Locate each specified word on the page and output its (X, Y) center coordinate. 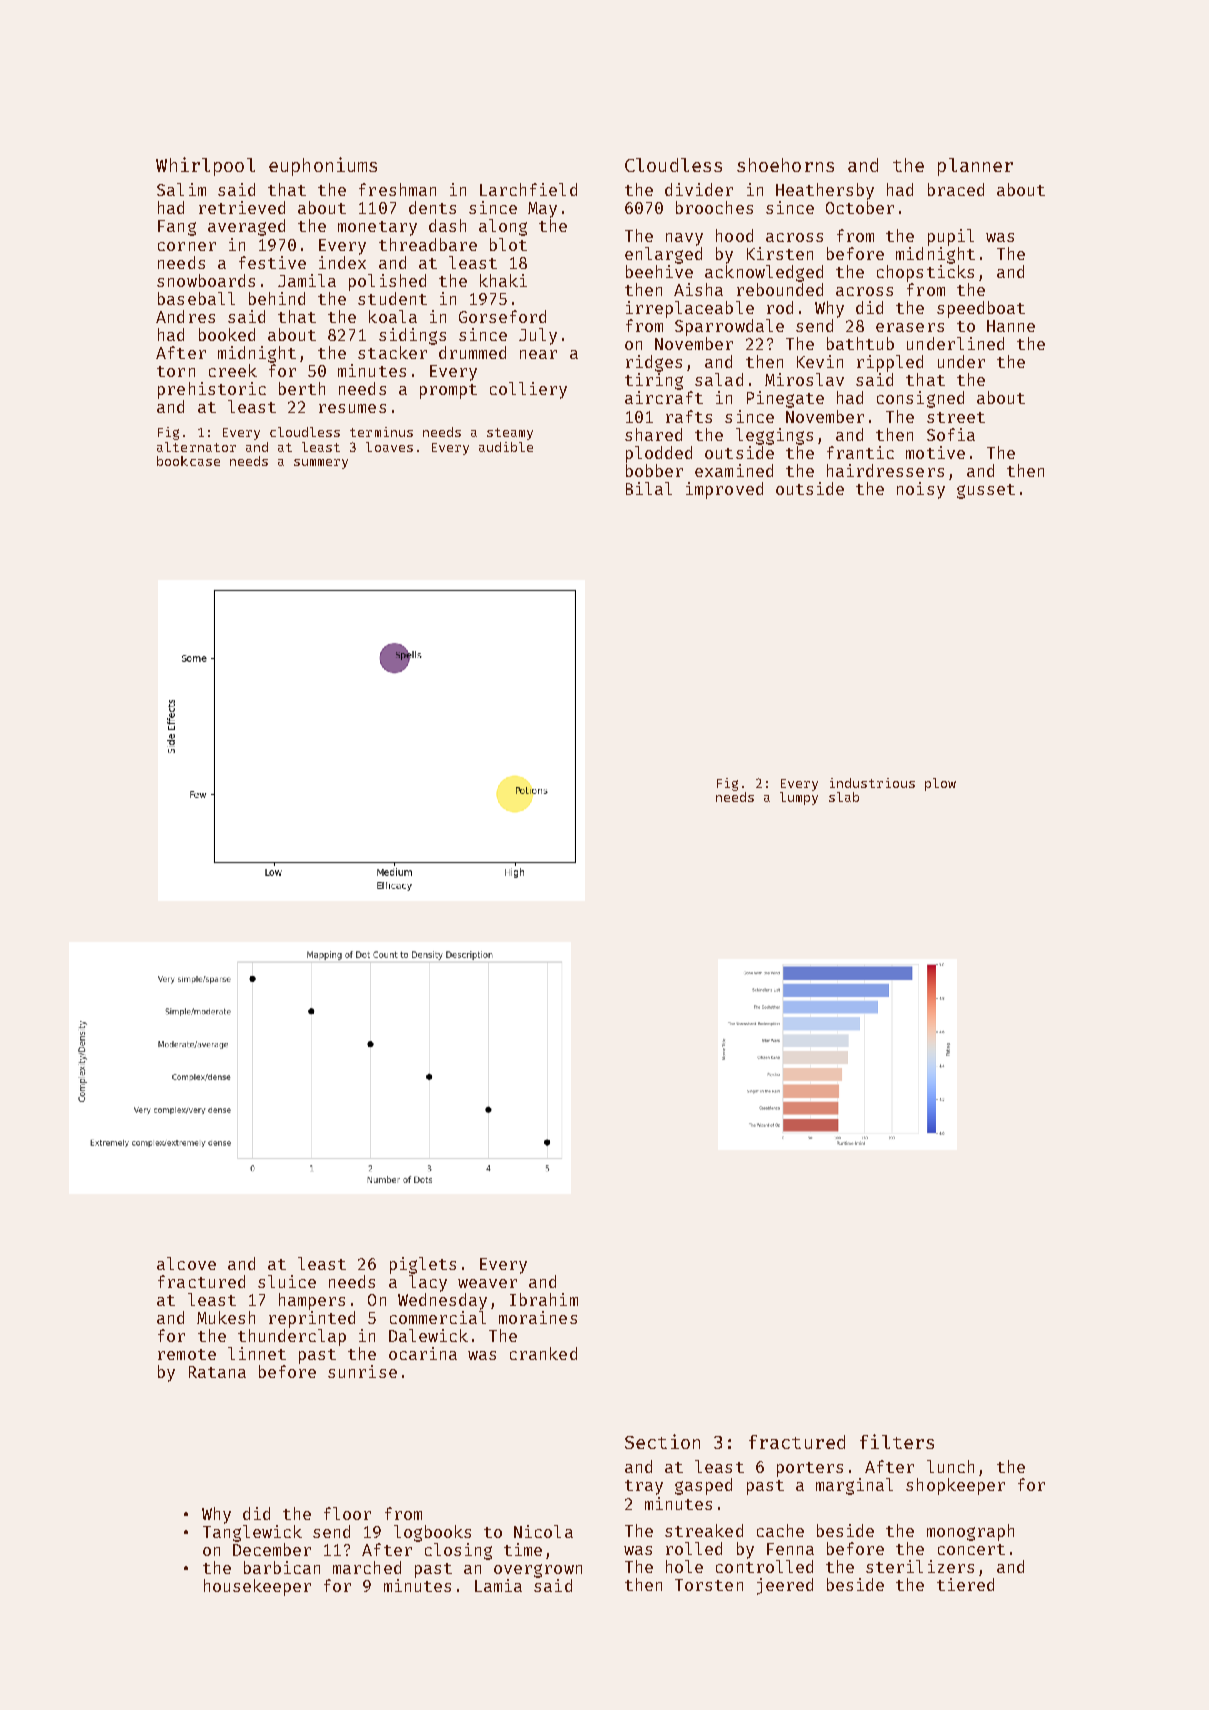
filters (897, 1441)
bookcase (188, 461)
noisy (921, 490)
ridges (654, 363)
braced (956, 189)
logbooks (432, 1533)
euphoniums (323, 166)
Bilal (649, 488)
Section (662, 1441)
